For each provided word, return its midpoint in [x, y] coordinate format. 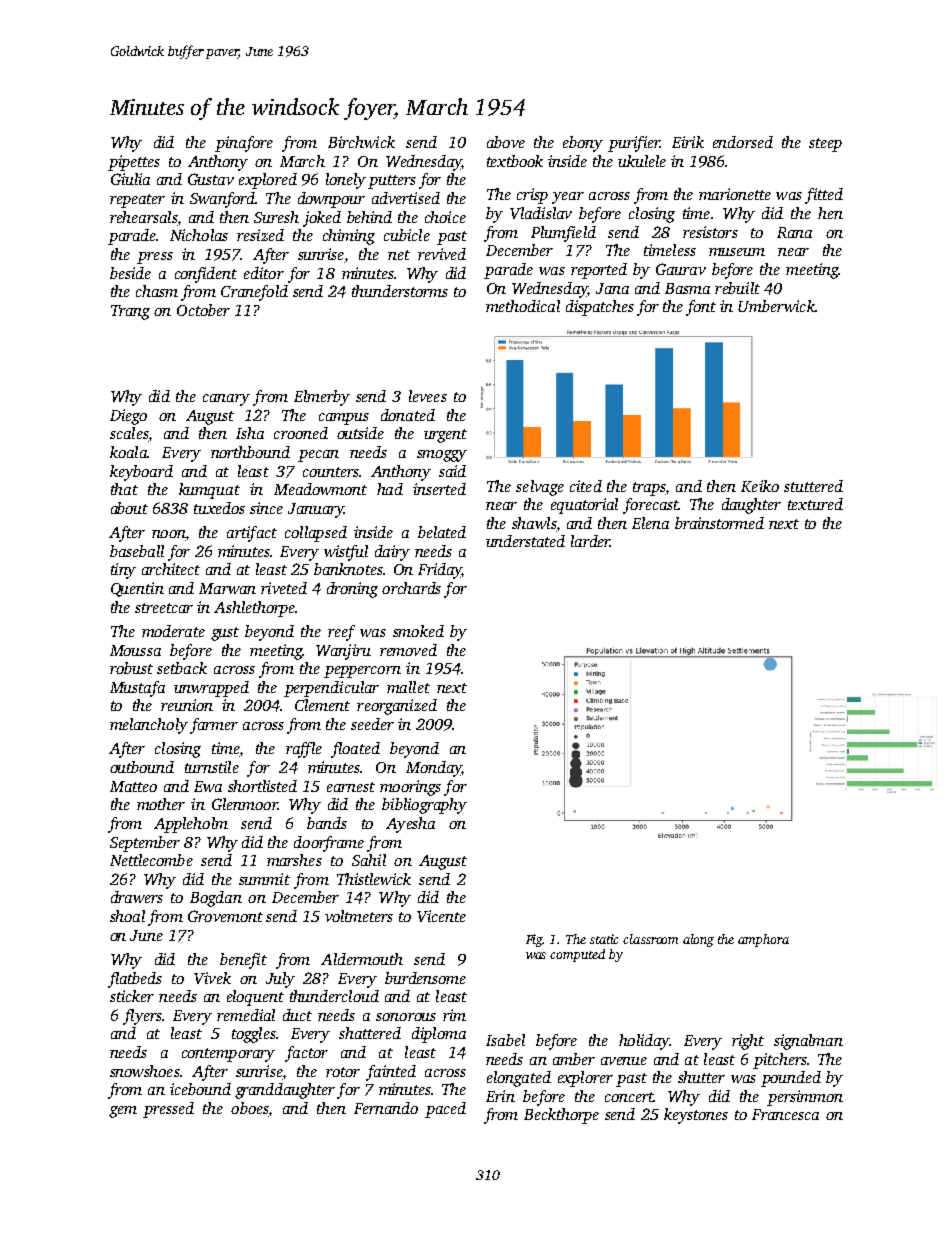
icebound [200, 1089]
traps [649, 489]
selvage [540, 488]
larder [590, 541]
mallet [408, 687]
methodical [523, 306]
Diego [128, 417]
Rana [794, 232]
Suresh [276, 217]
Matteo [133, 786]
